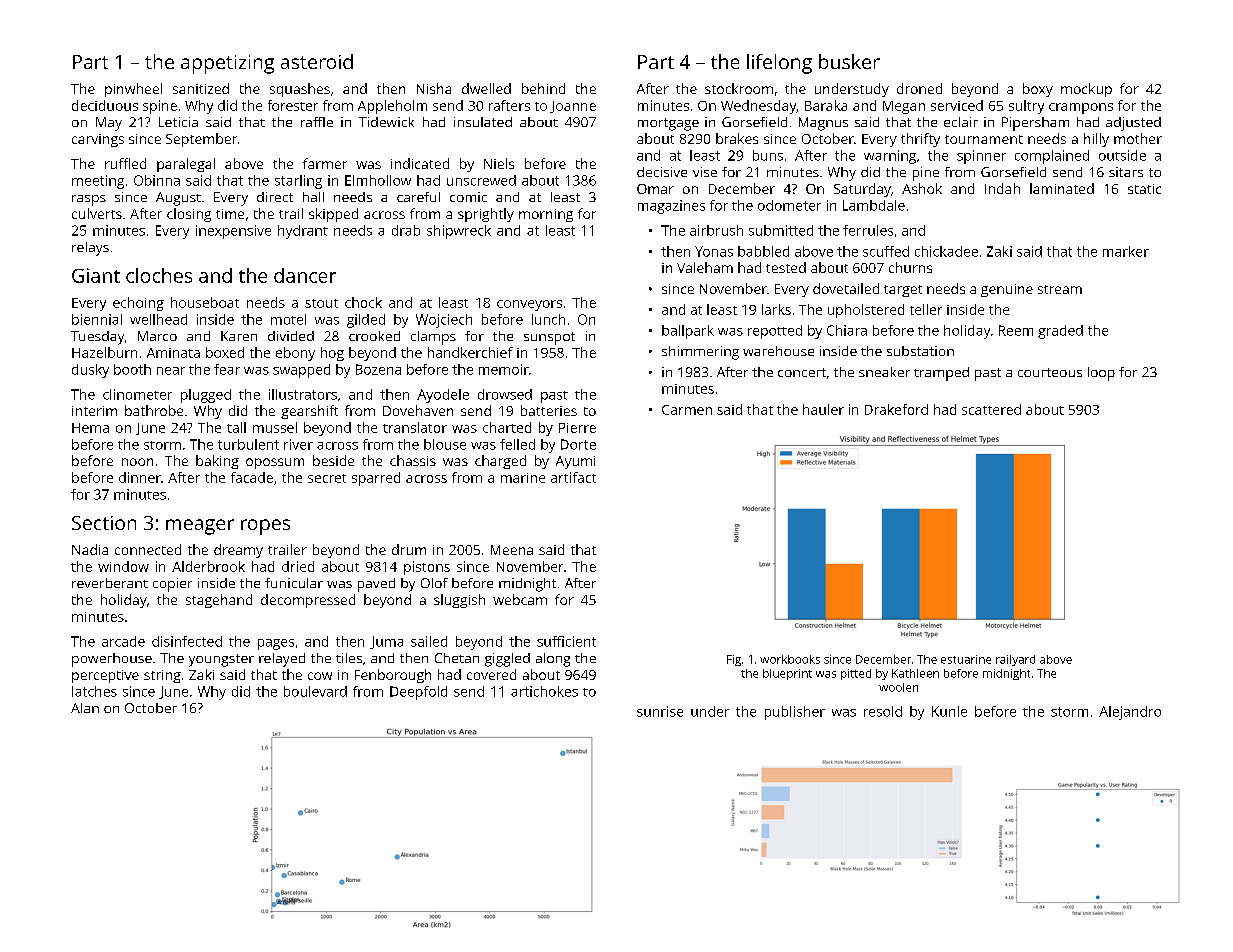  Describe the element at coordinates (483, 122) in the screenshot. I see `insulated` at that location.
